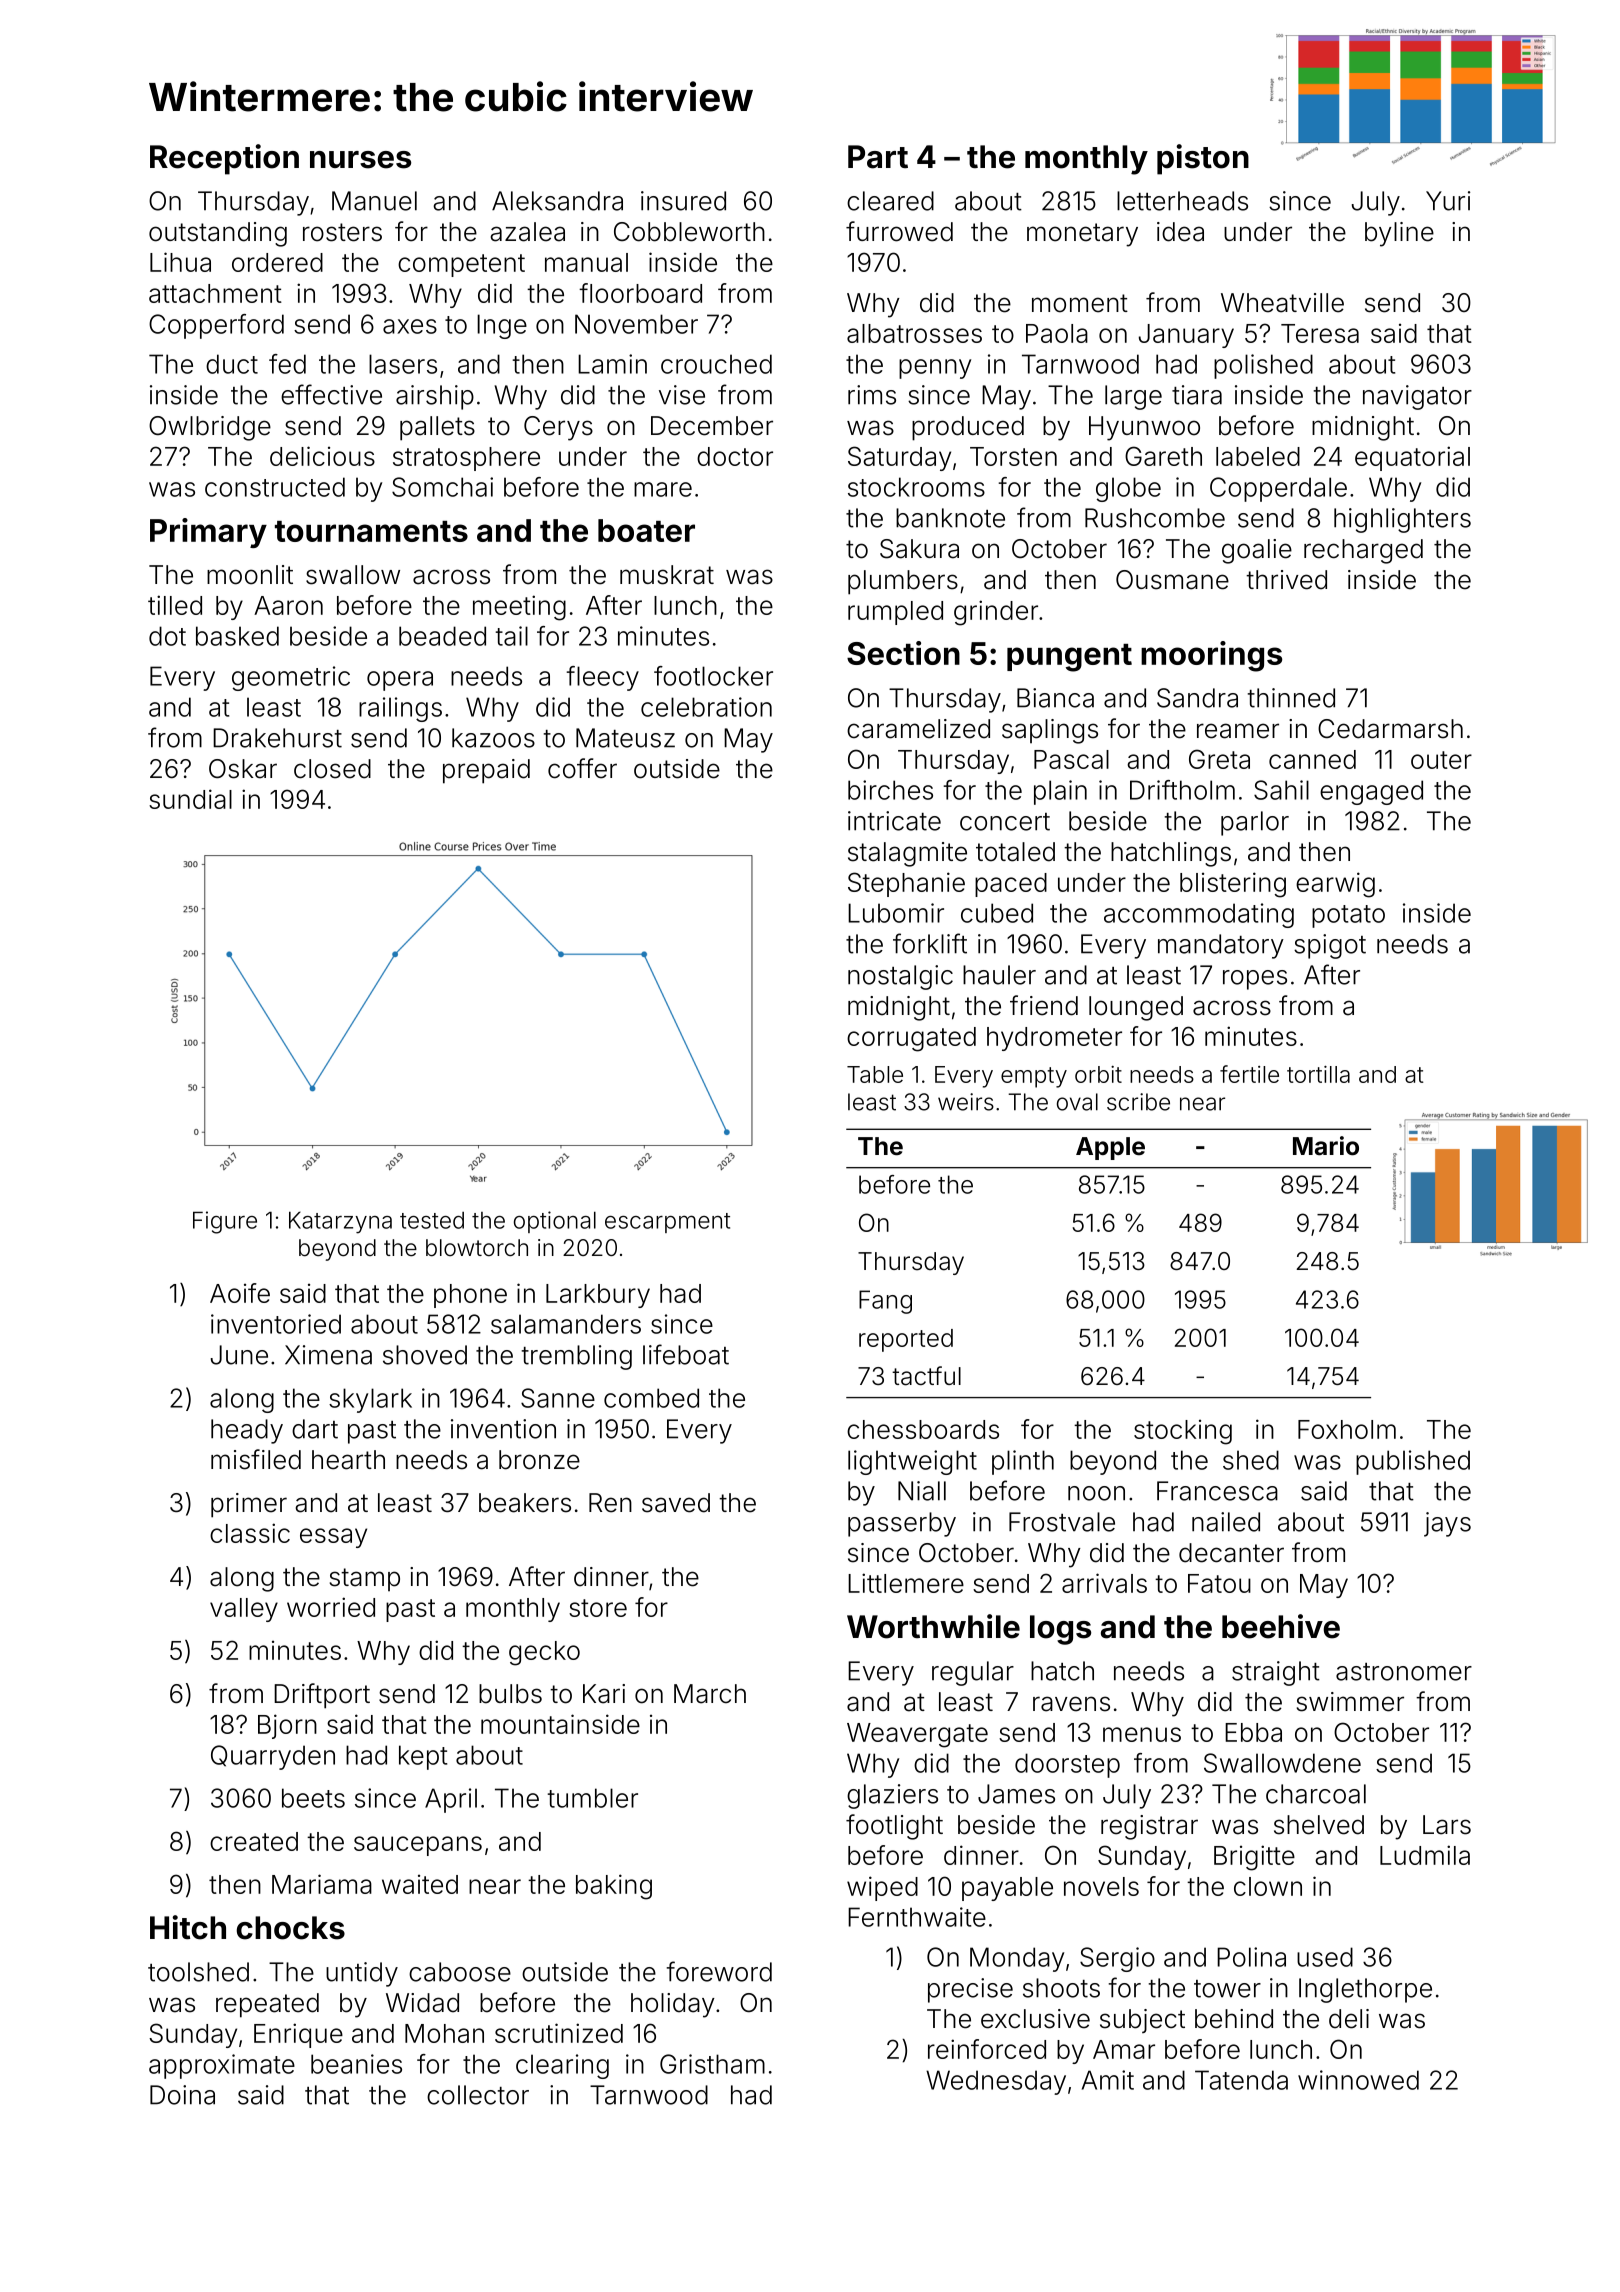  Describe the element at coordinates (1320, 333) in the screenshot. I see `Teresa` at that location.
